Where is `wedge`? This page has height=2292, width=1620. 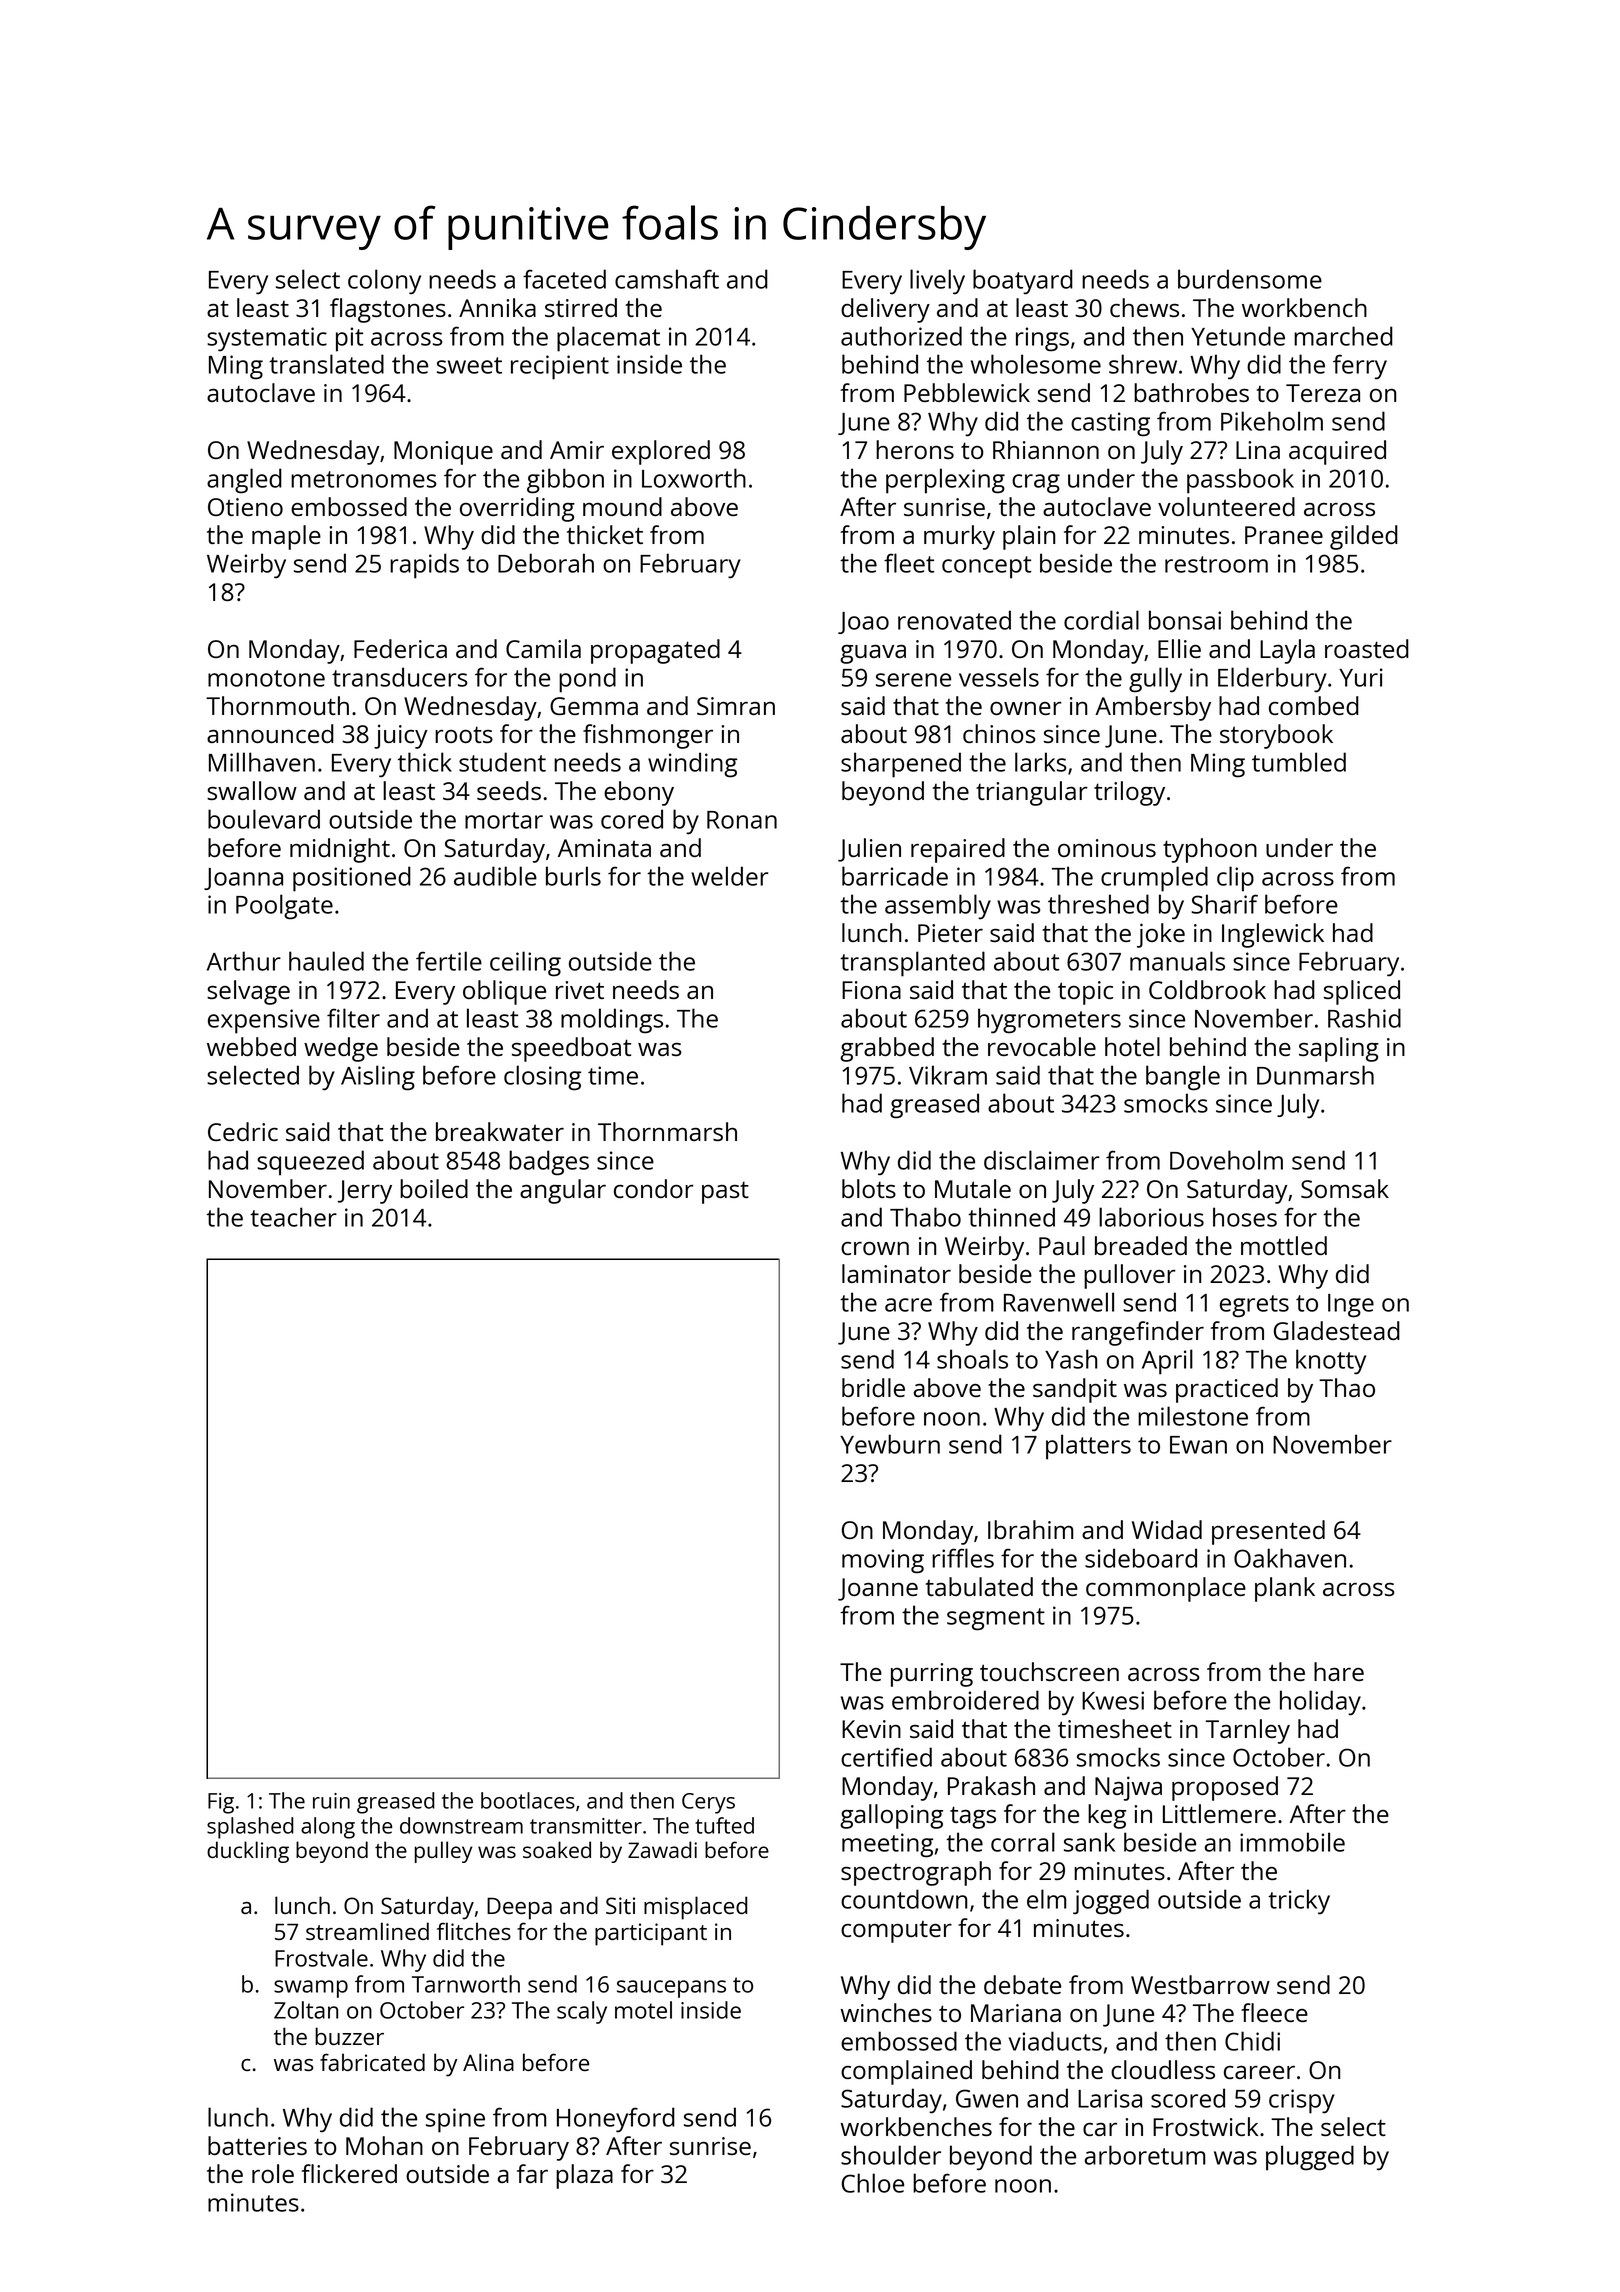
wedge is located at coordinates (341, 1049).
